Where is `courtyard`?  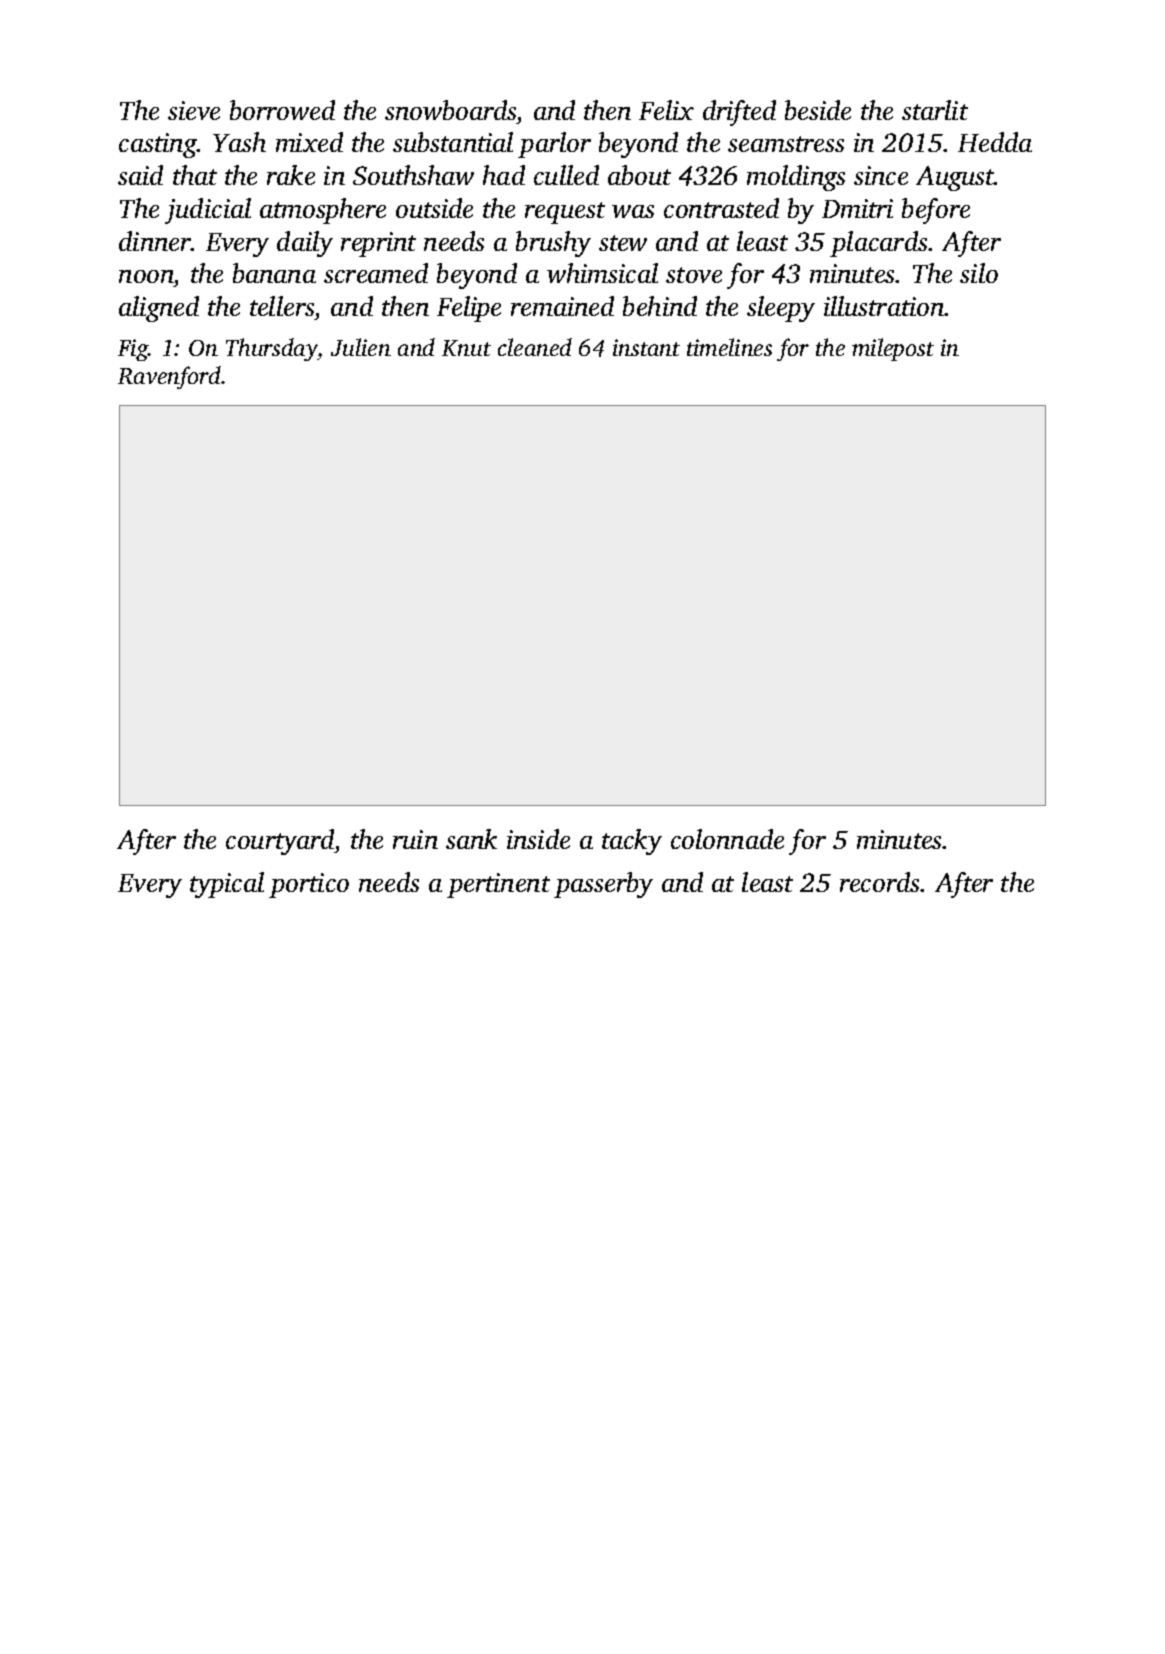 courtyard is located at coordinates (280, 842).
